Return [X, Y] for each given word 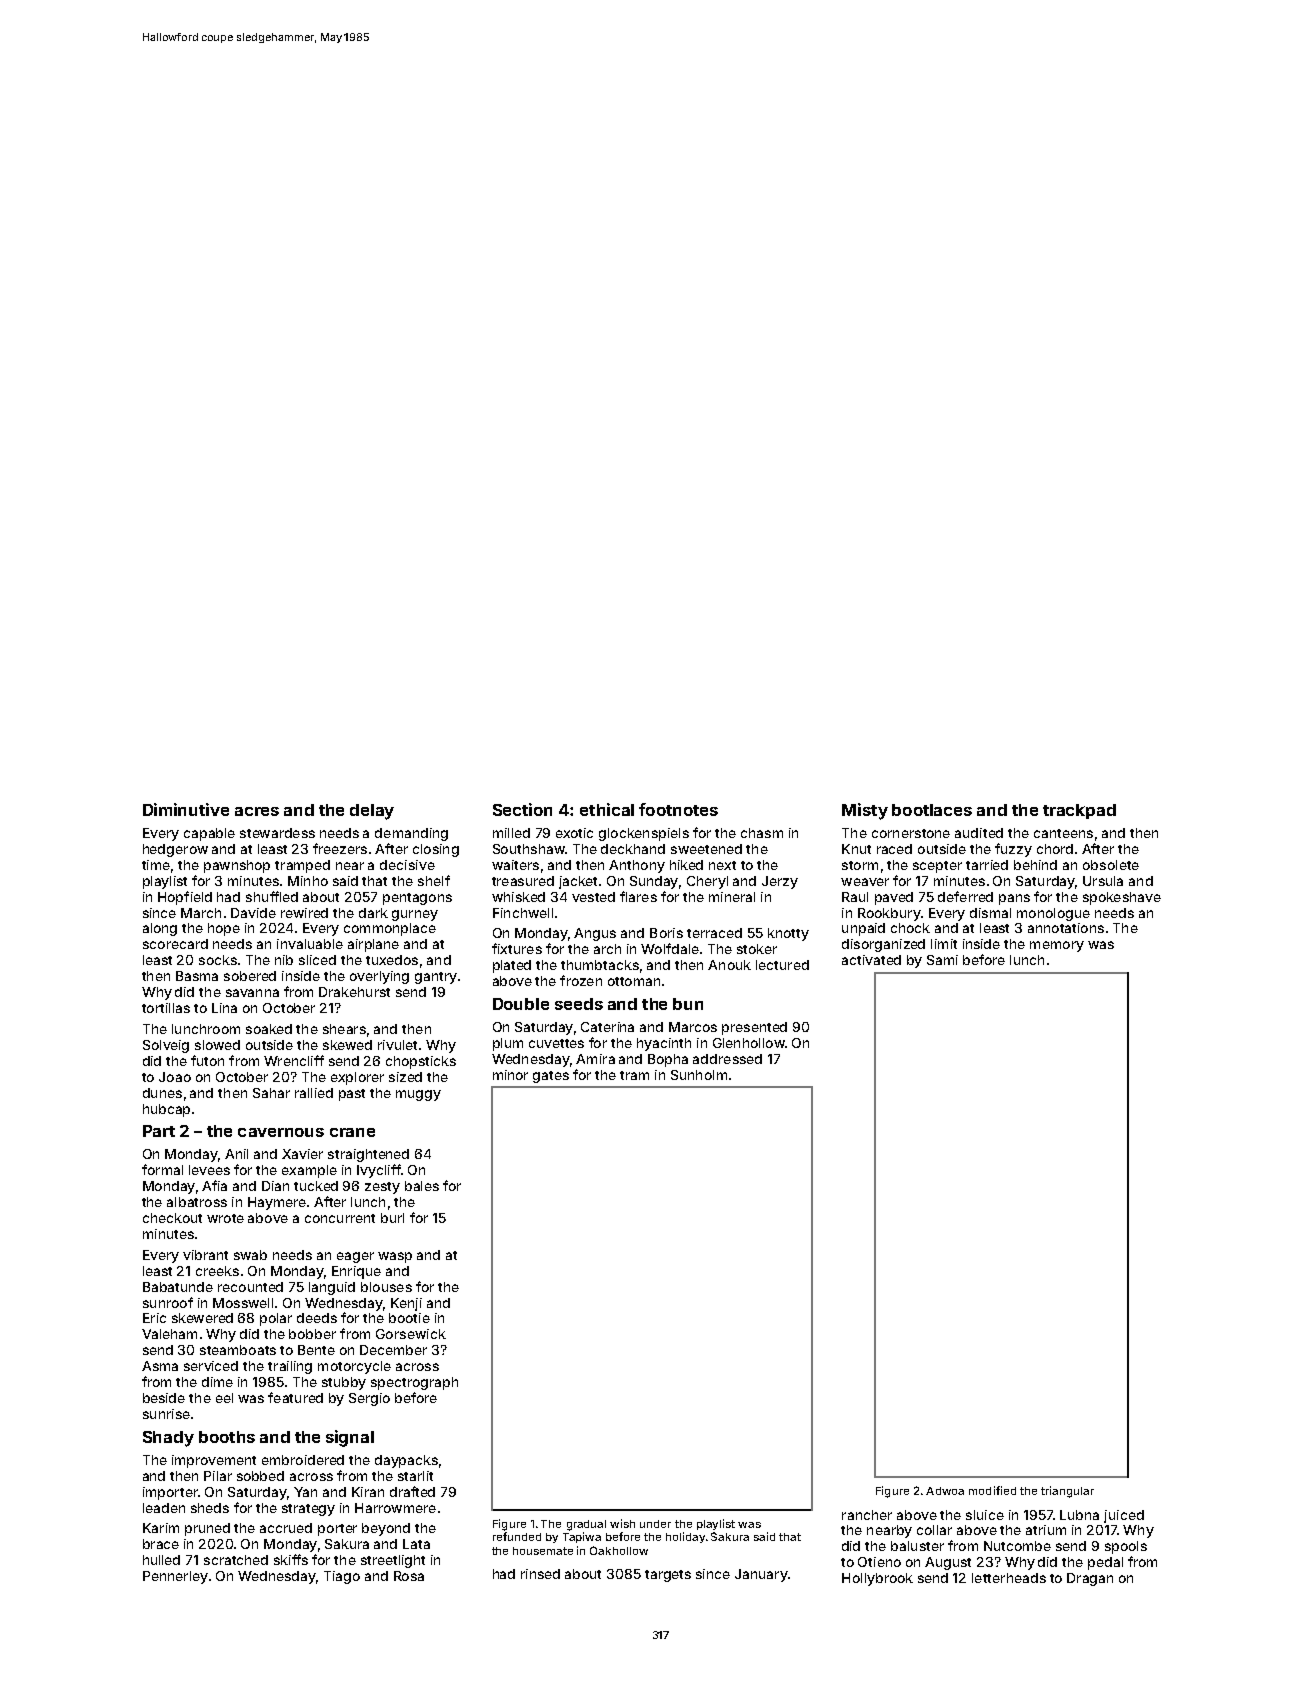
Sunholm [699, 1075]
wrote [225, 1218]
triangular [1067, 1492]
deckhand [633, 849]
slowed [217, 1045]
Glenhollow [749, 1043]
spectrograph [414, 1383]
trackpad [1079, 811]
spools [1126, 1547]
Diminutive [186, 809]
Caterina [607, 1027]
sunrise [166, 1414]
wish [622, 1523]
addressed [727, 1059]
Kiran [368, 1492]
